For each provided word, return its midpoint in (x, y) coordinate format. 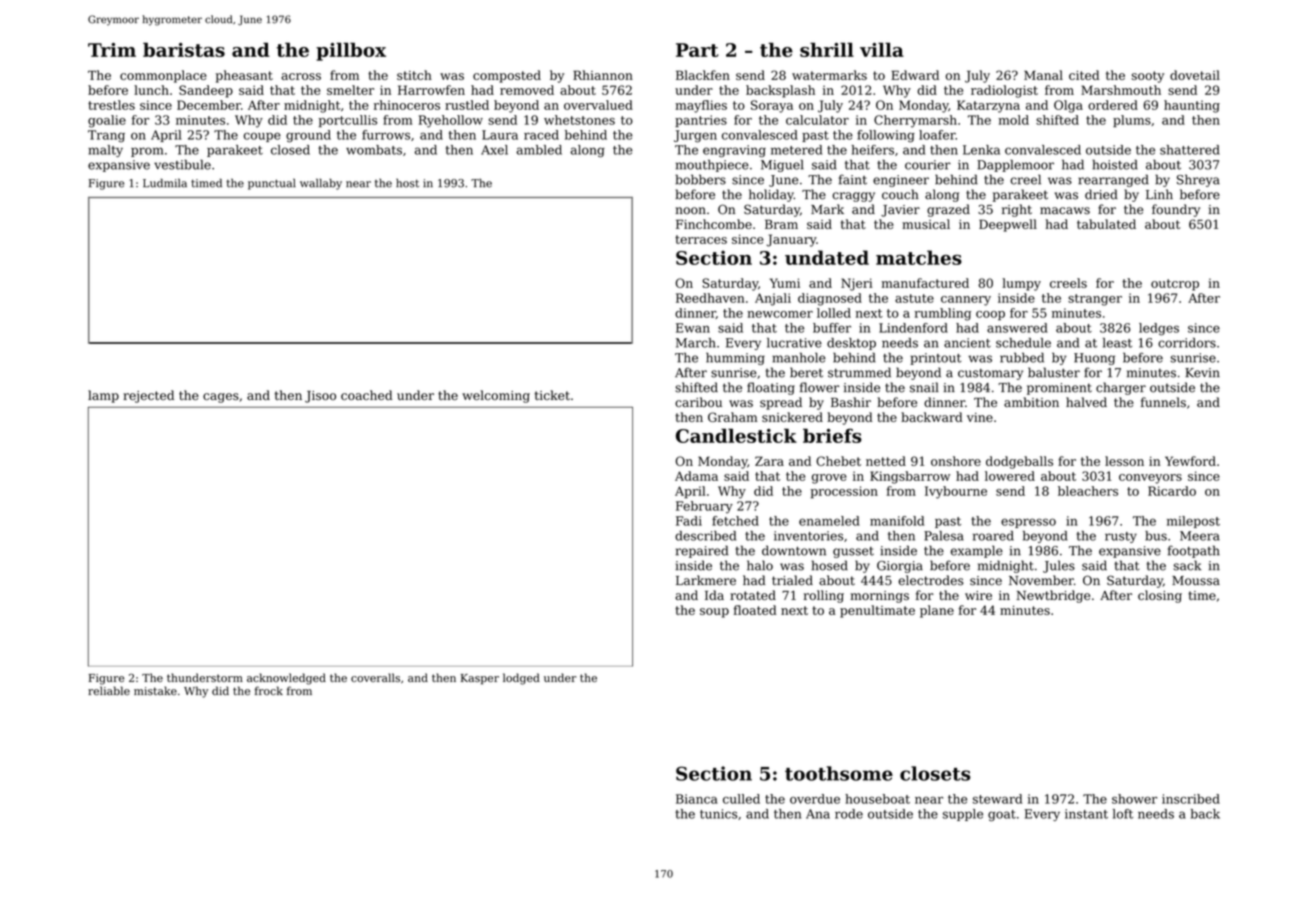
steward (997, 799)
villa (882, 49)
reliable (109, 690)
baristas (184, 49)
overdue (815, 799)
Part (697, 50)
